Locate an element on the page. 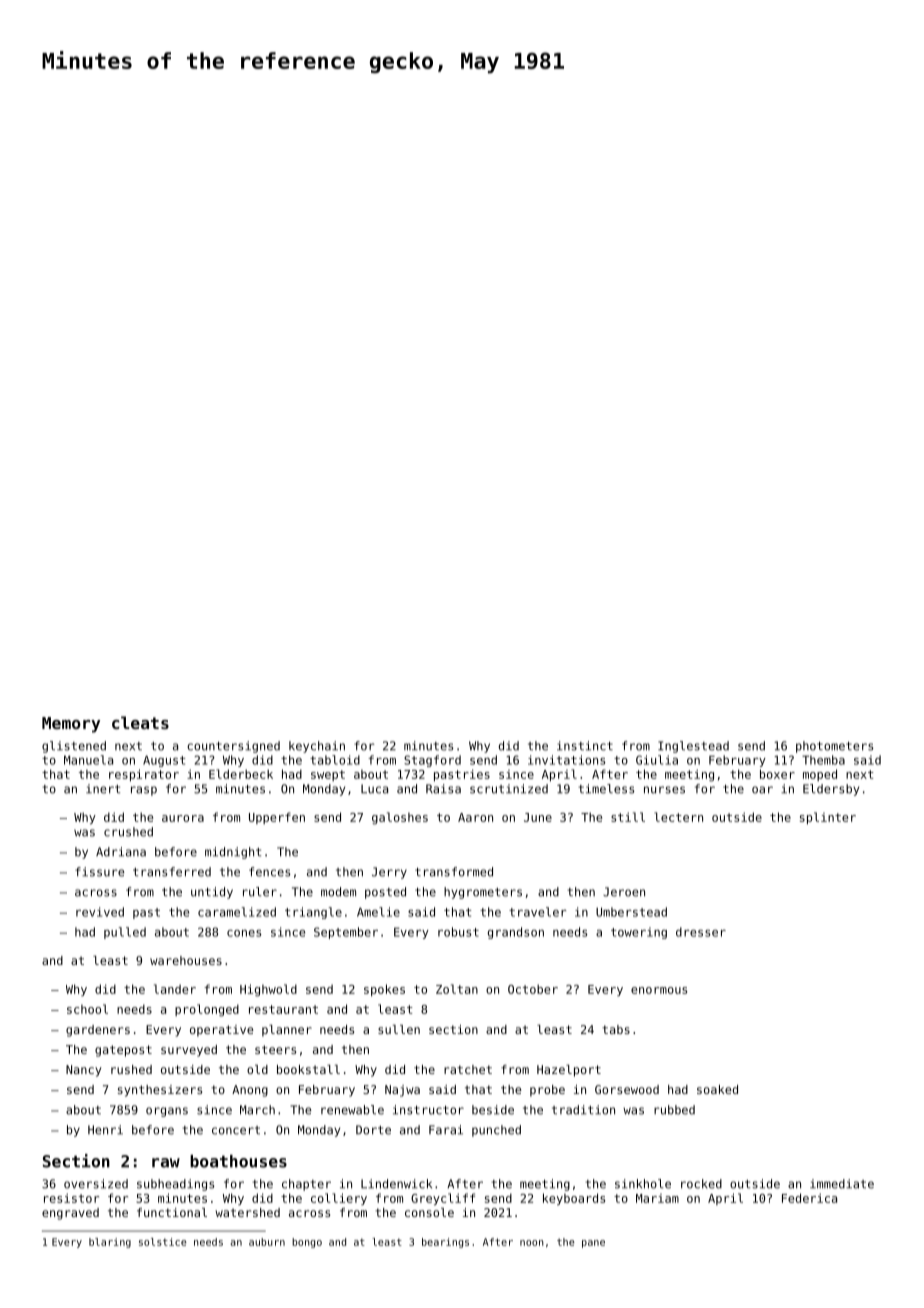 The height and width of the image is (1308, 924). hygrometers is located at coordinates (483, 893).
